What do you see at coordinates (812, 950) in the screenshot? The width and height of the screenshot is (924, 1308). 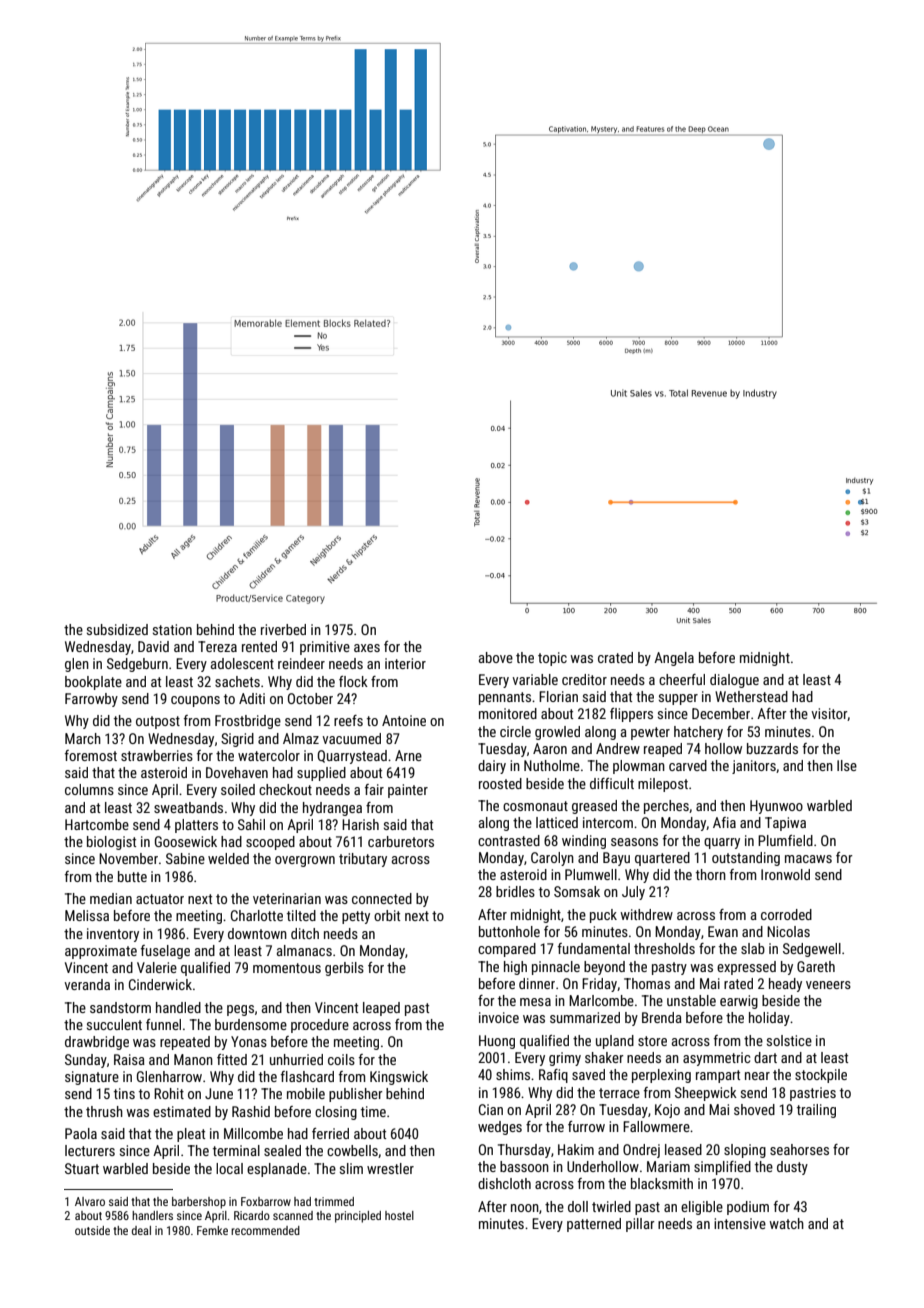 I see `Sedgewell` at bounding box center [812, 950].
